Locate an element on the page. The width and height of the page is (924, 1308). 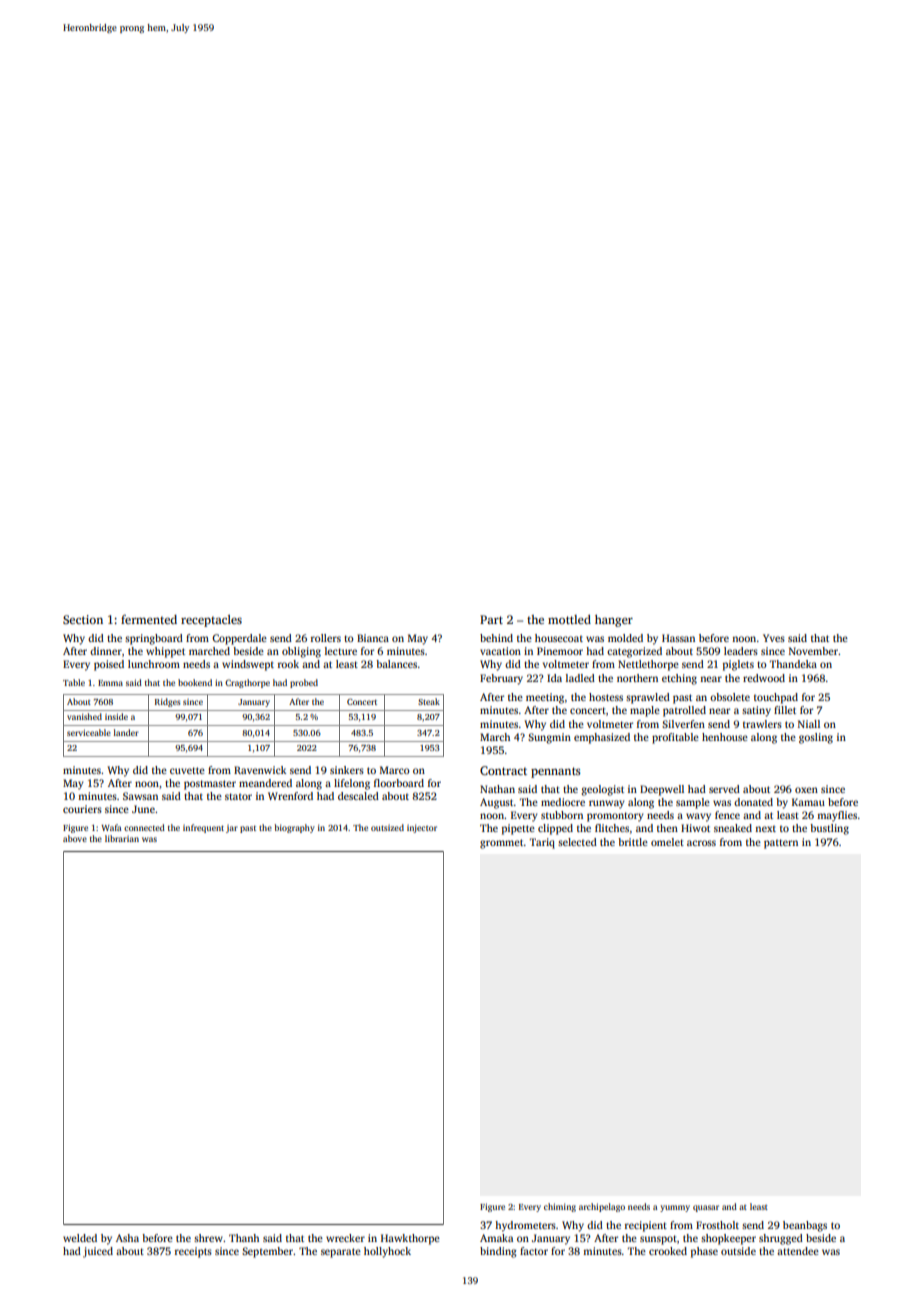
pattern is located at coordinates (781, 844).
